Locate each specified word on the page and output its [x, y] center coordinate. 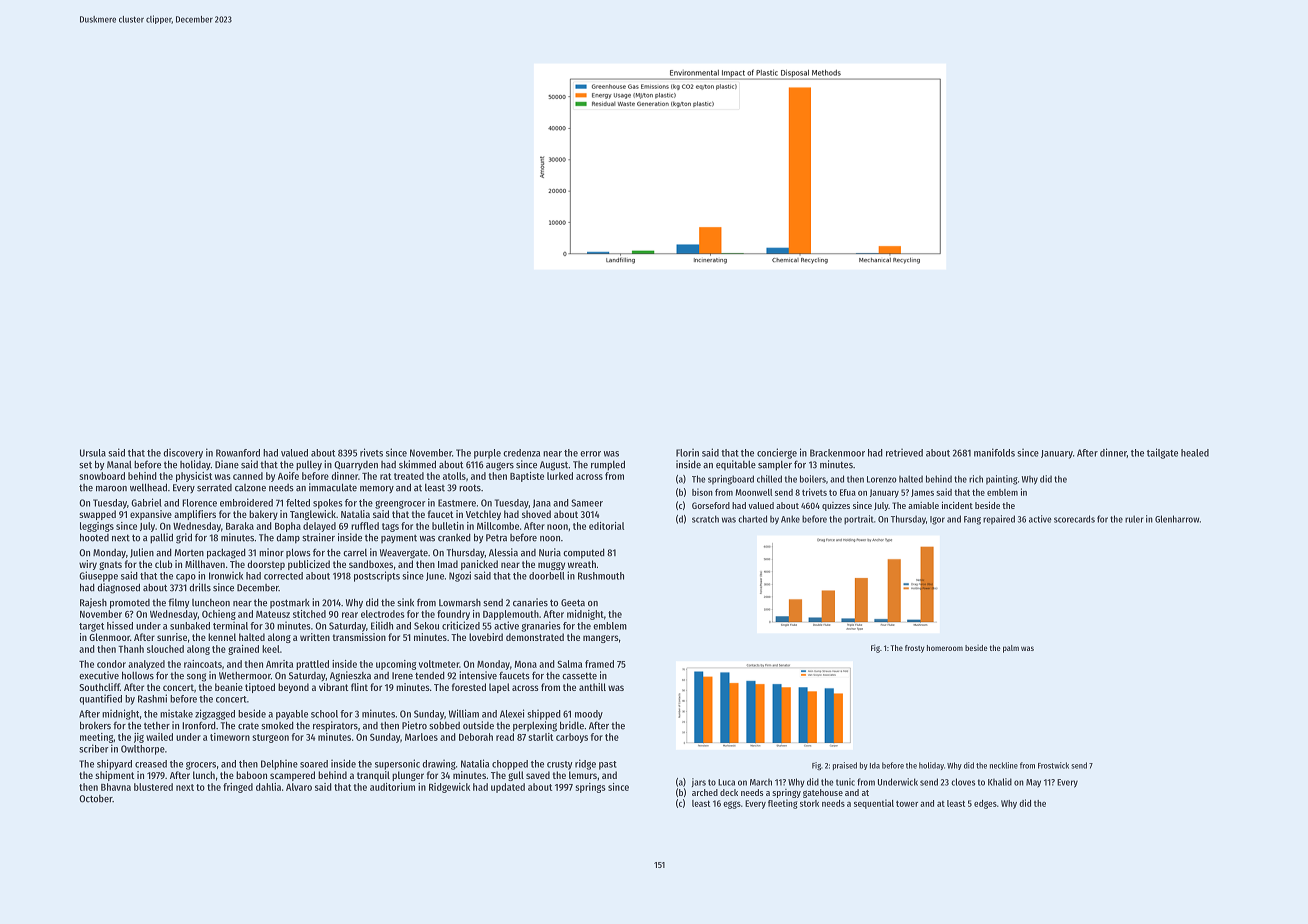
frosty [915, 649]
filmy [179, 603]
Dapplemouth [511, 615]
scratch [705, 519]
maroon [111, 489]
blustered [153, 787]
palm [1011, 649]
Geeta [573, 603]
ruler [1134, 519]
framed [599, 664]
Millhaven [205, 564]
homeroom [945, 648]
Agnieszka [350, 676]
